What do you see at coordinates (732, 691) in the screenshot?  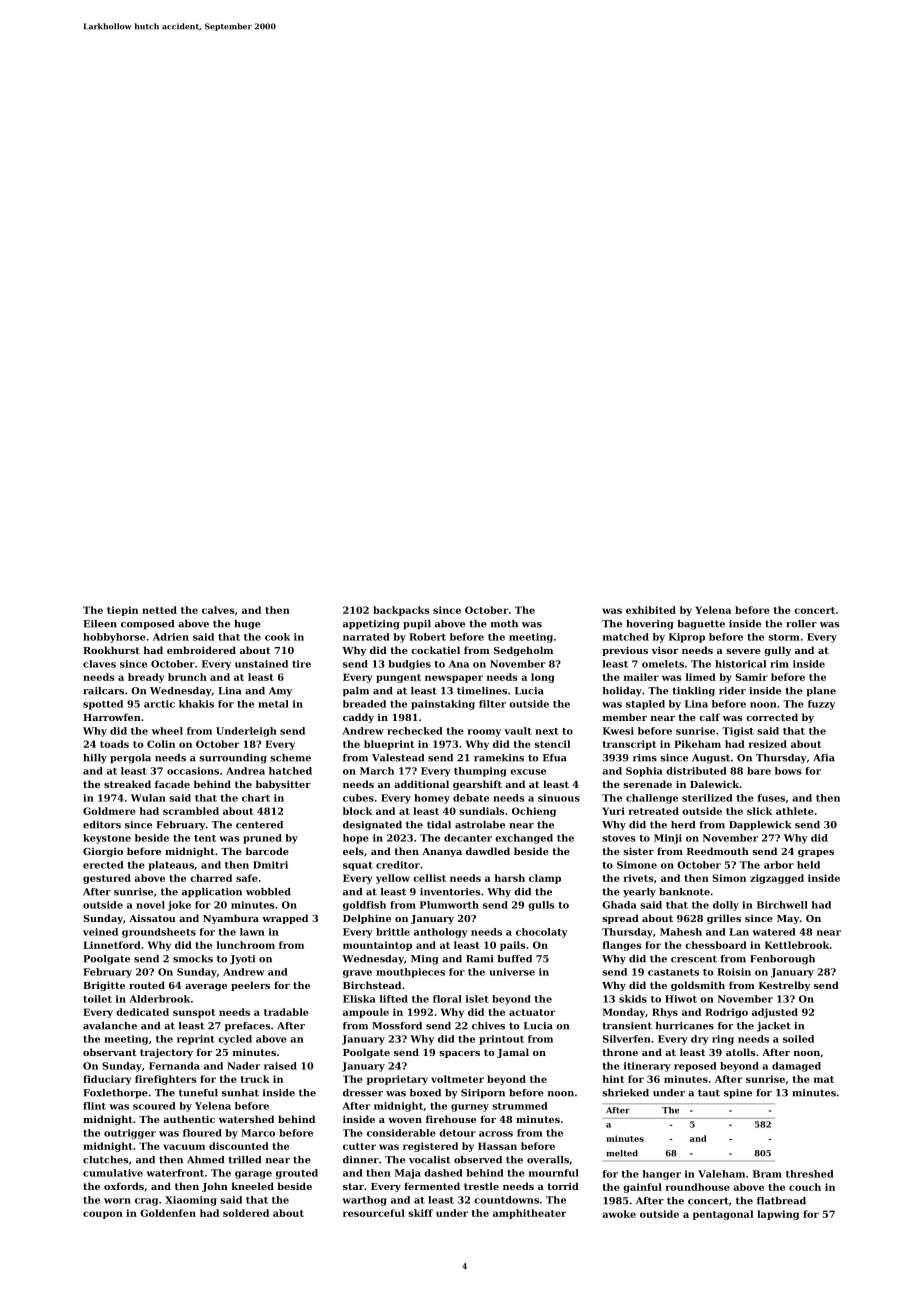 I see `rider` at bounding box center [732, 691].
